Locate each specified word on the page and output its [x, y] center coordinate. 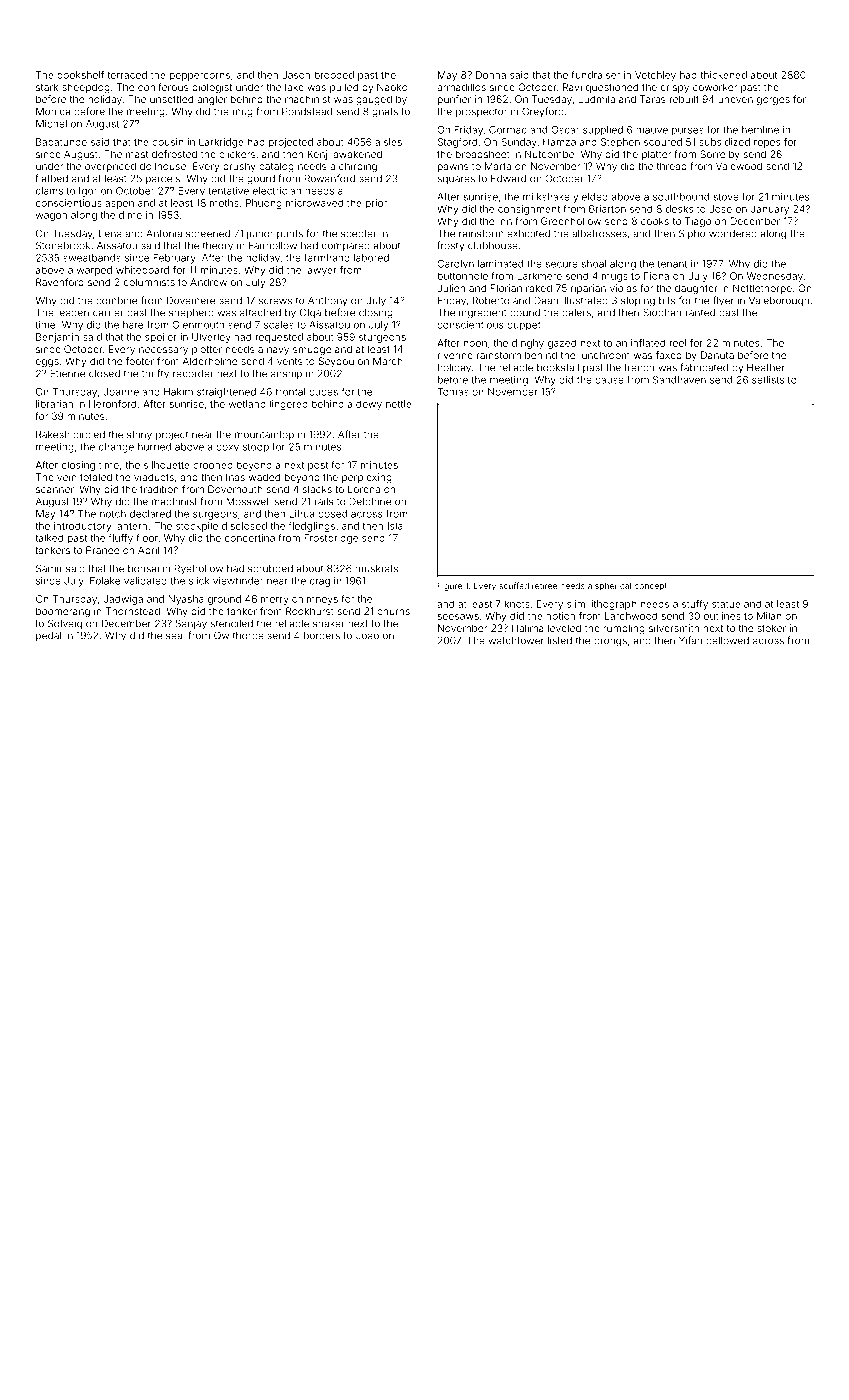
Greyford [543, 112]
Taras [653, 99]
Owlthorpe [239, 636]
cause [609, 381]
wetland [247, 404]
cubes [323, 392]
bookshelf [80, 75]
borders [322, 636]
